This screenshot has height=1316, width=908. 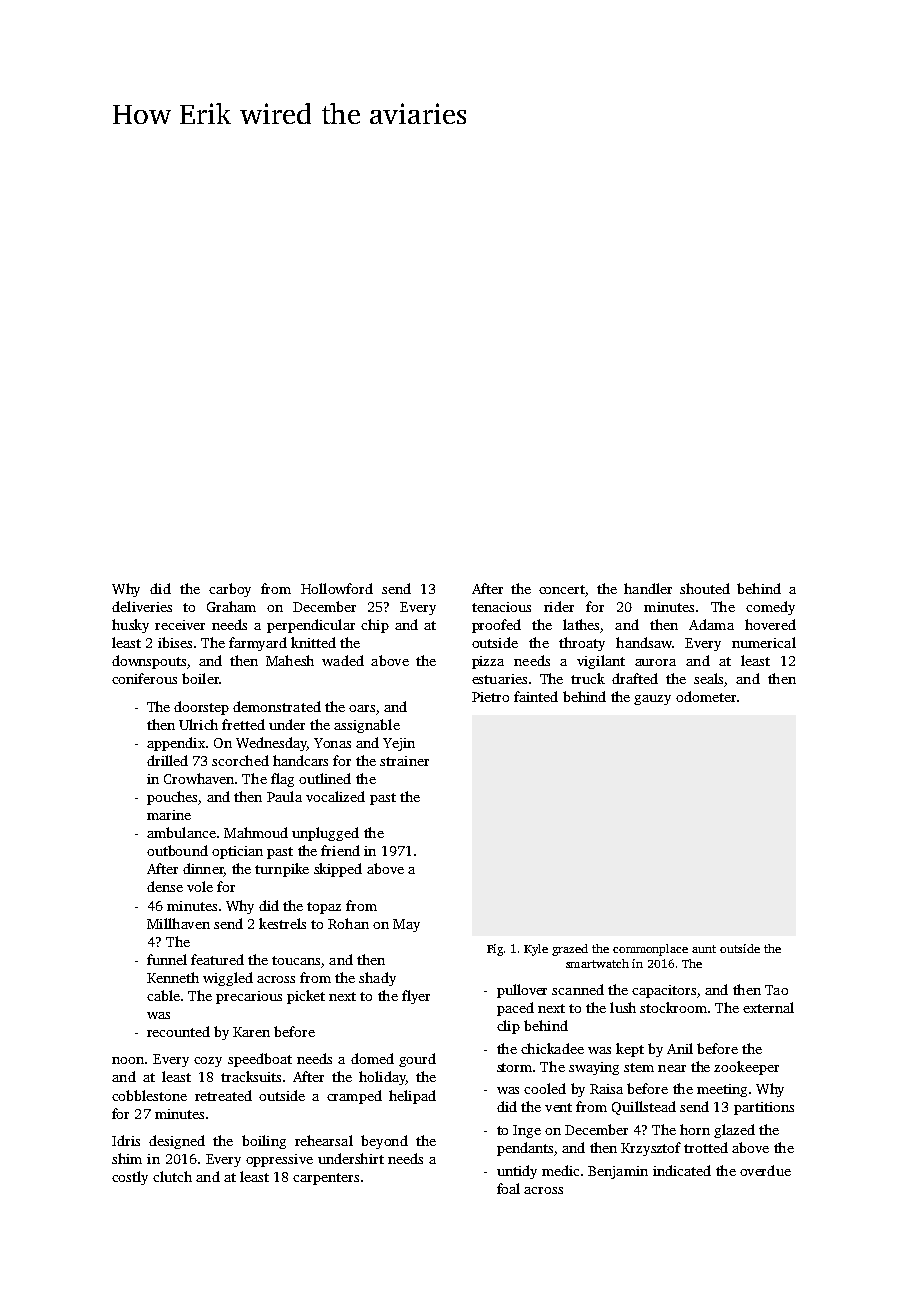 What do you see at coordinates (764, 642) in the screenshot?
I see `numerical` at bounding box center [764, 642].
